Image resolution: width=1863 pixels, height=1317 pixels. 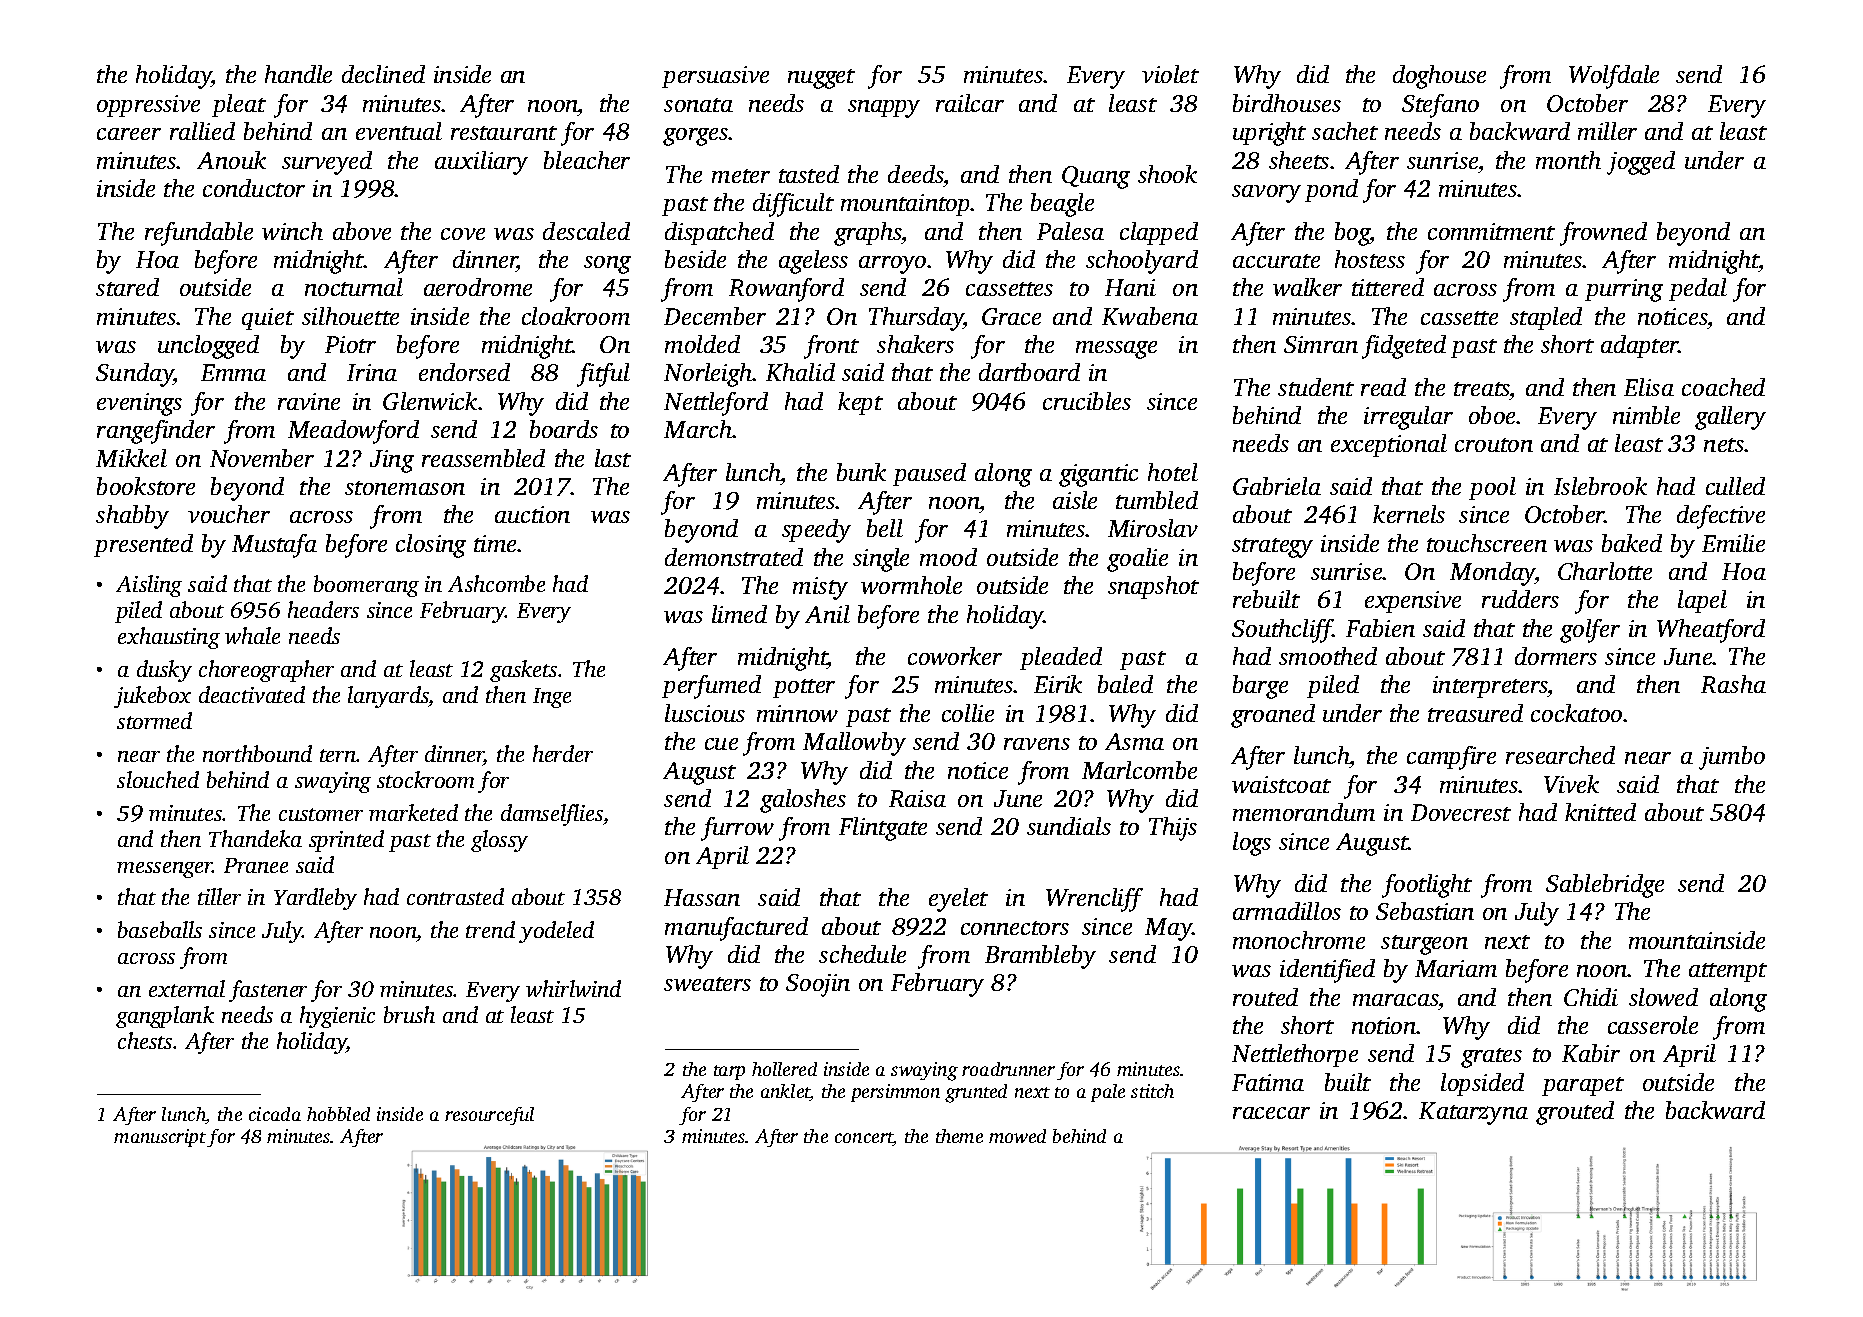 I want to click on graphs, so click(x=868, y=234).
